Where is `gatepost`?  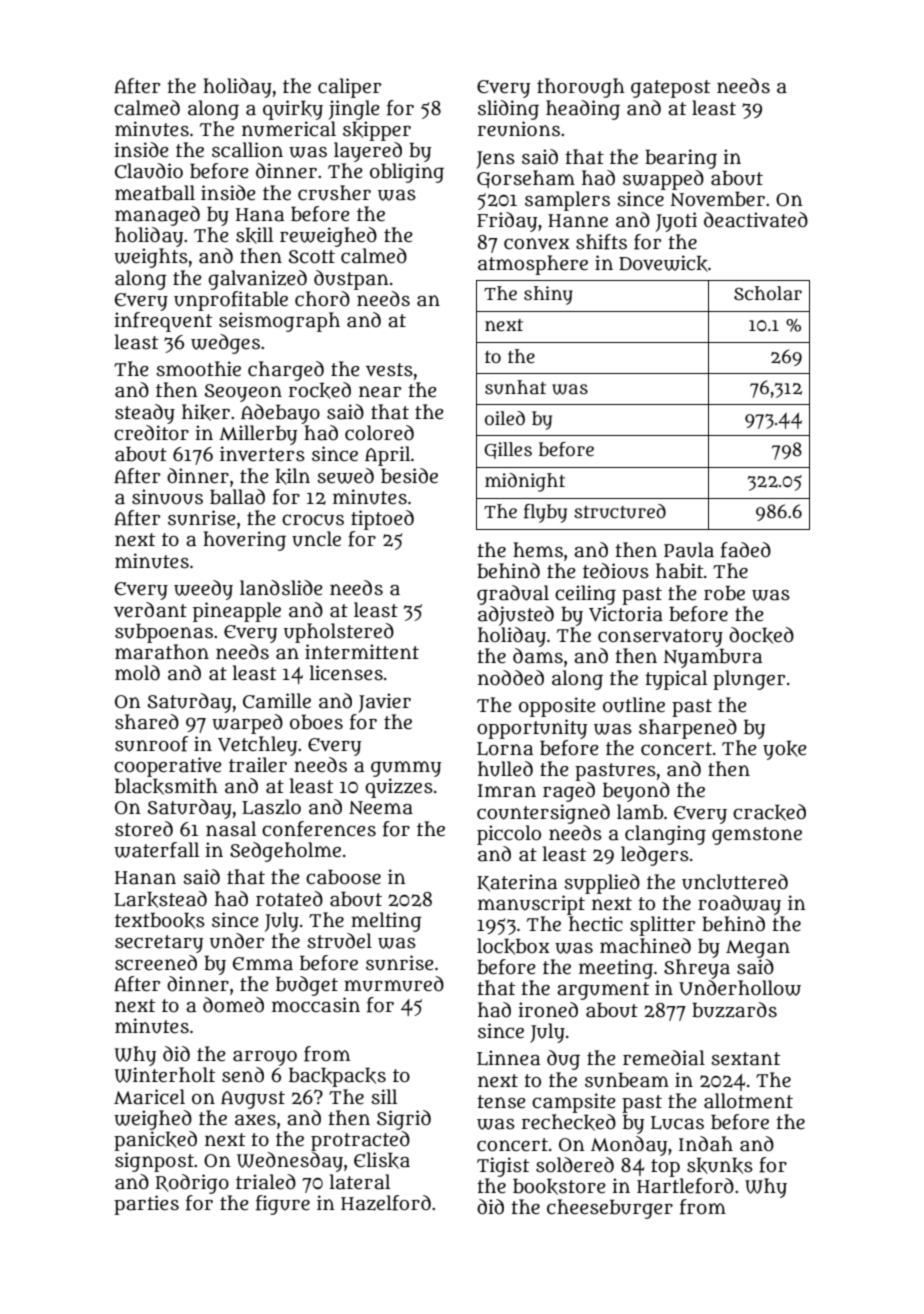 gatepost is located at coordinates (670, 89).
